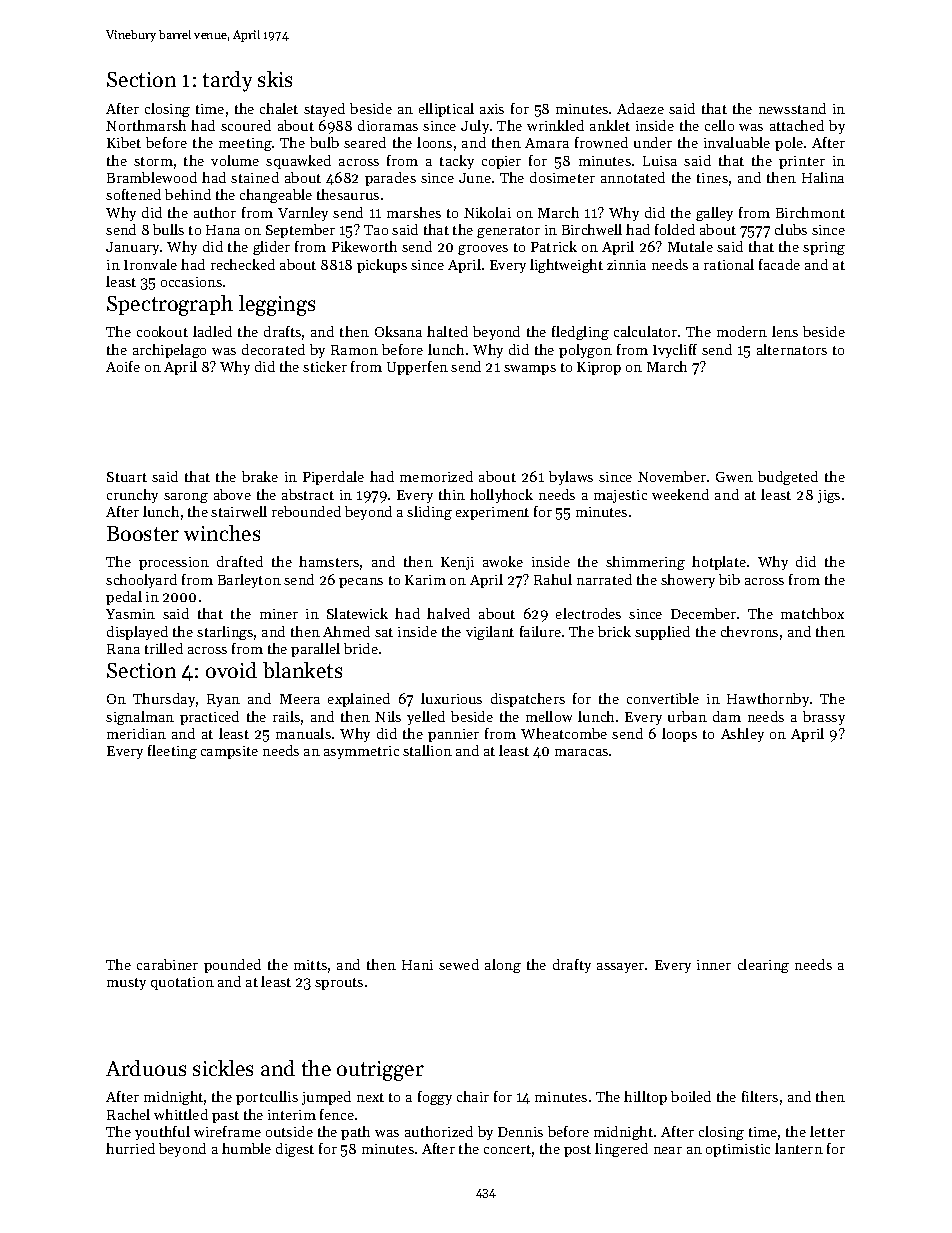 The width and height of the page is (952, 1233). Describe the element at coordinates (742, 735) in the page. I see `Ashley` at that location.
